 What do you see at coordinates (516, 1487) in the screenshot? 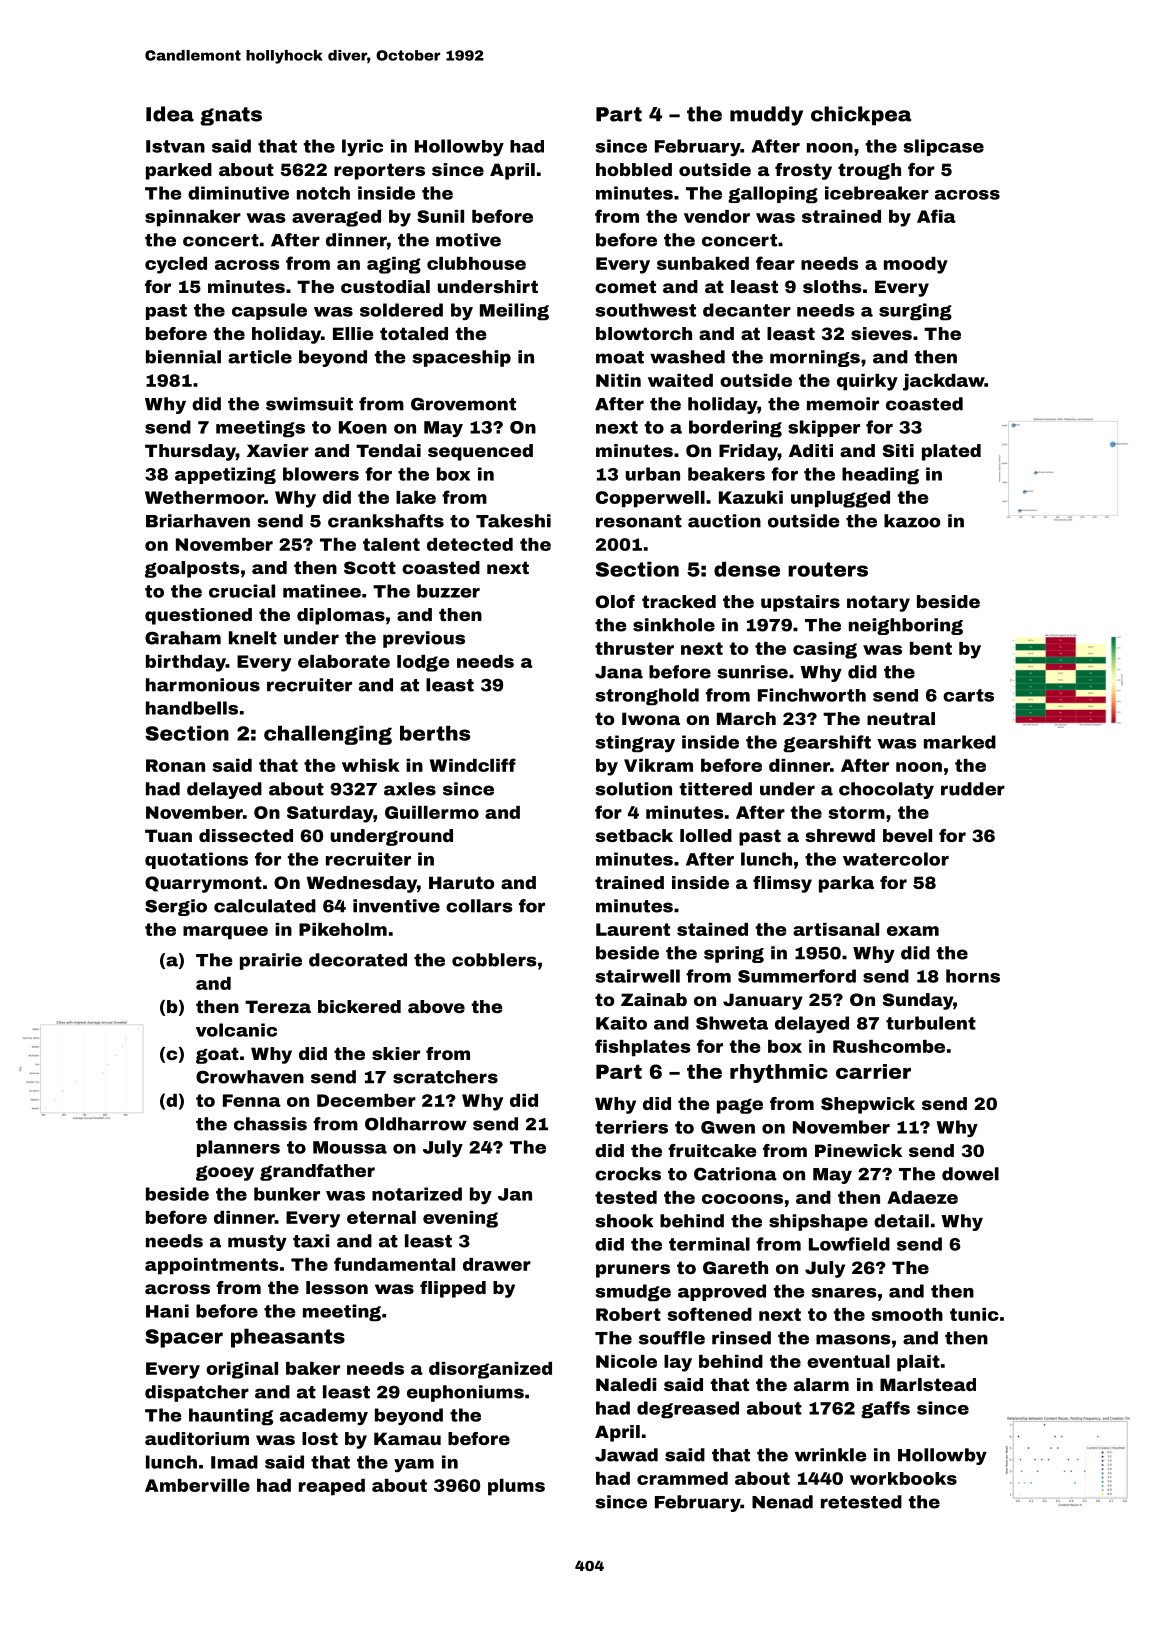
I see `plums` at bounding box center [516, 1487].
